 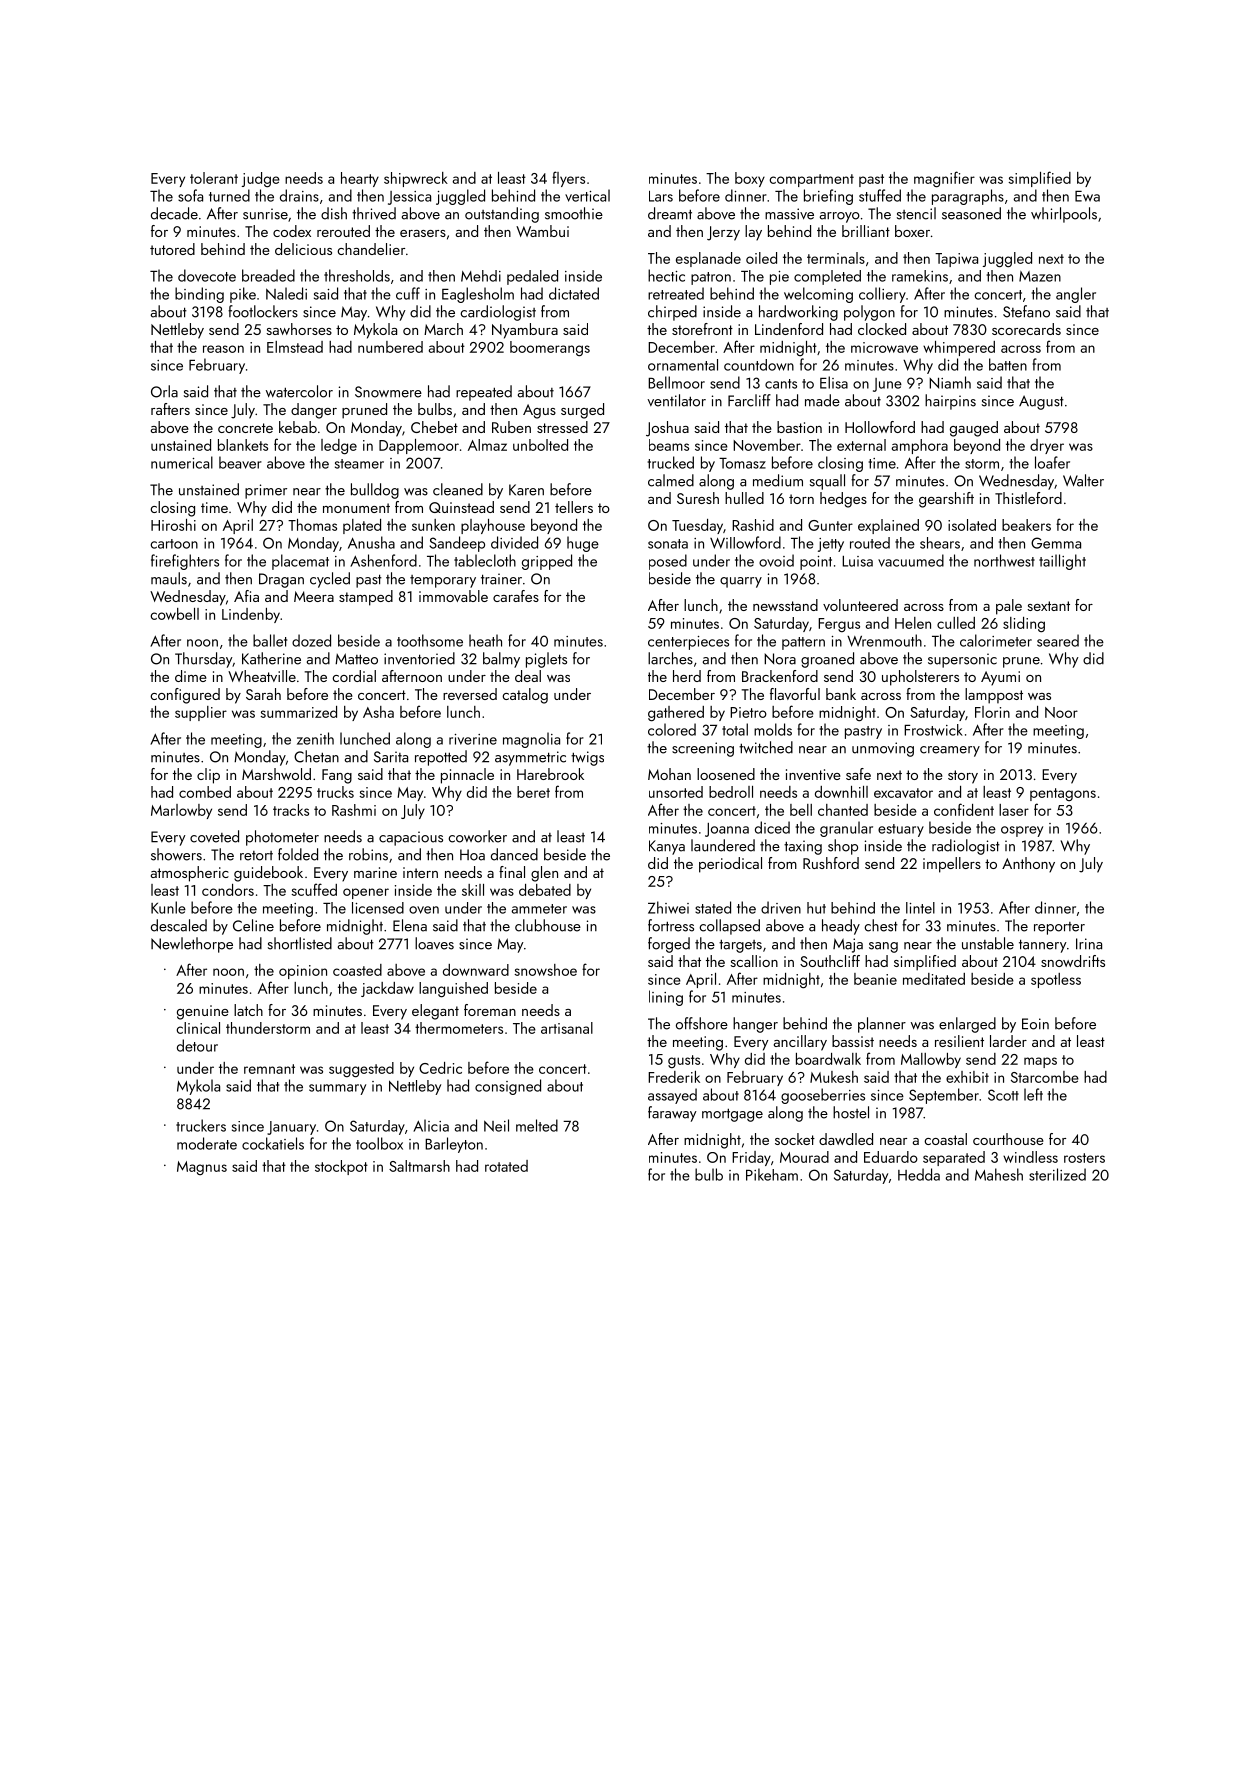 I want to click on Friday, so click(x=751, y=1158).
